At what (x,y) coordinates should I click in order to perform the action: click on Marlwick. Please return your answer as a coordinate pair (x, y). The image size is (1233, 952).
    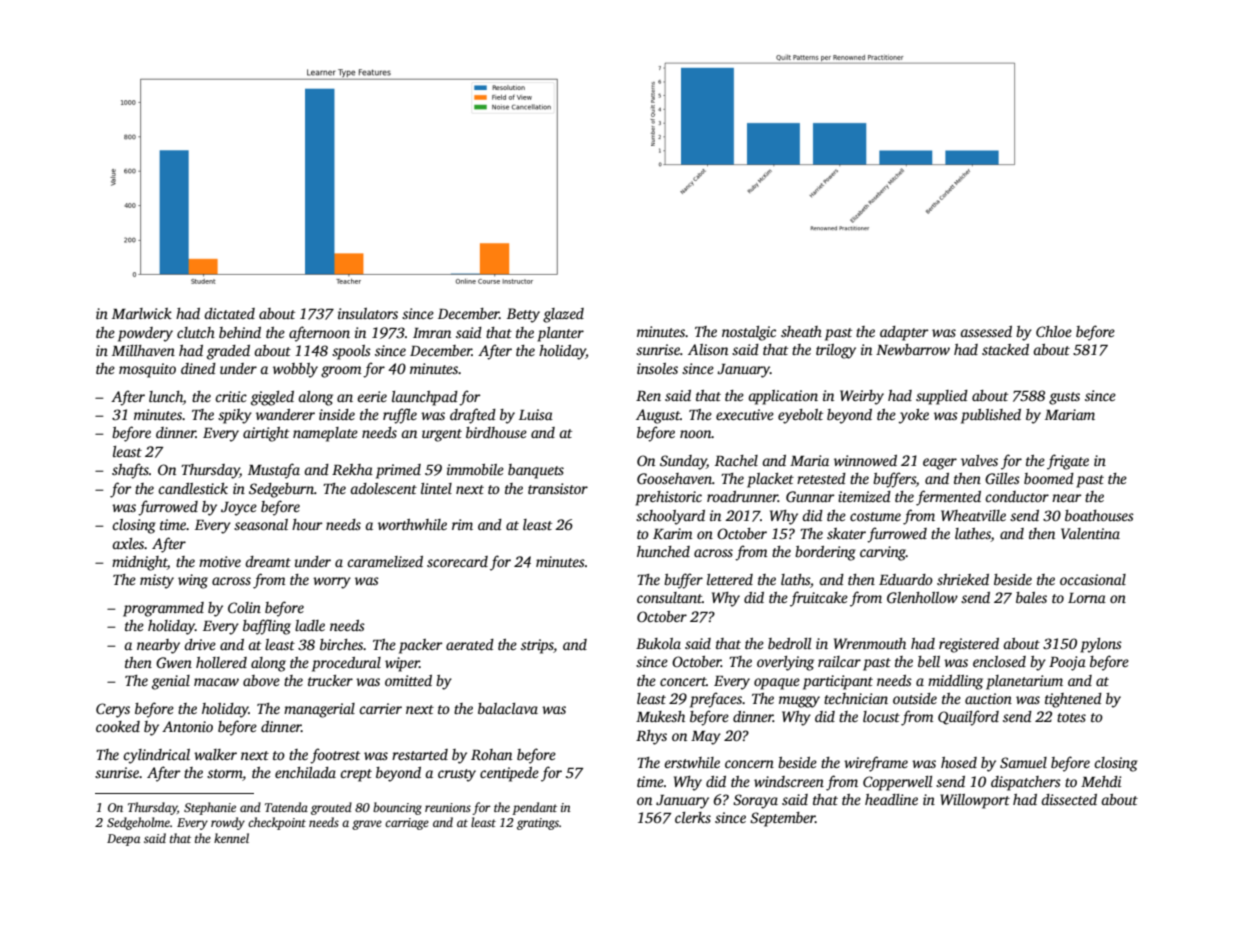
    Looking at the image, I should click on (142, 313).
